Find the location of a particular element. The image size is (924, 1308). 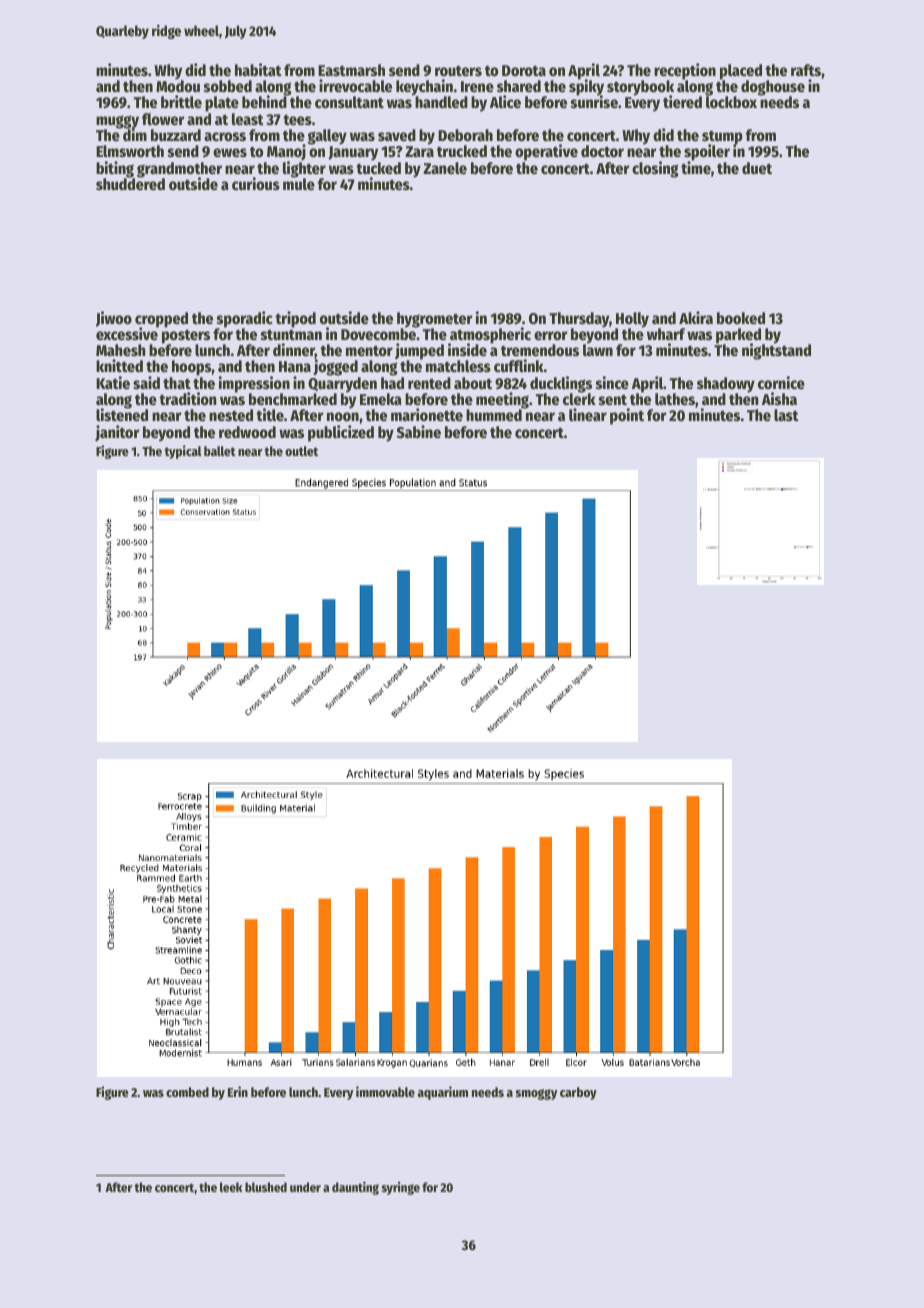

mule is located at coordinates (299, 184).
